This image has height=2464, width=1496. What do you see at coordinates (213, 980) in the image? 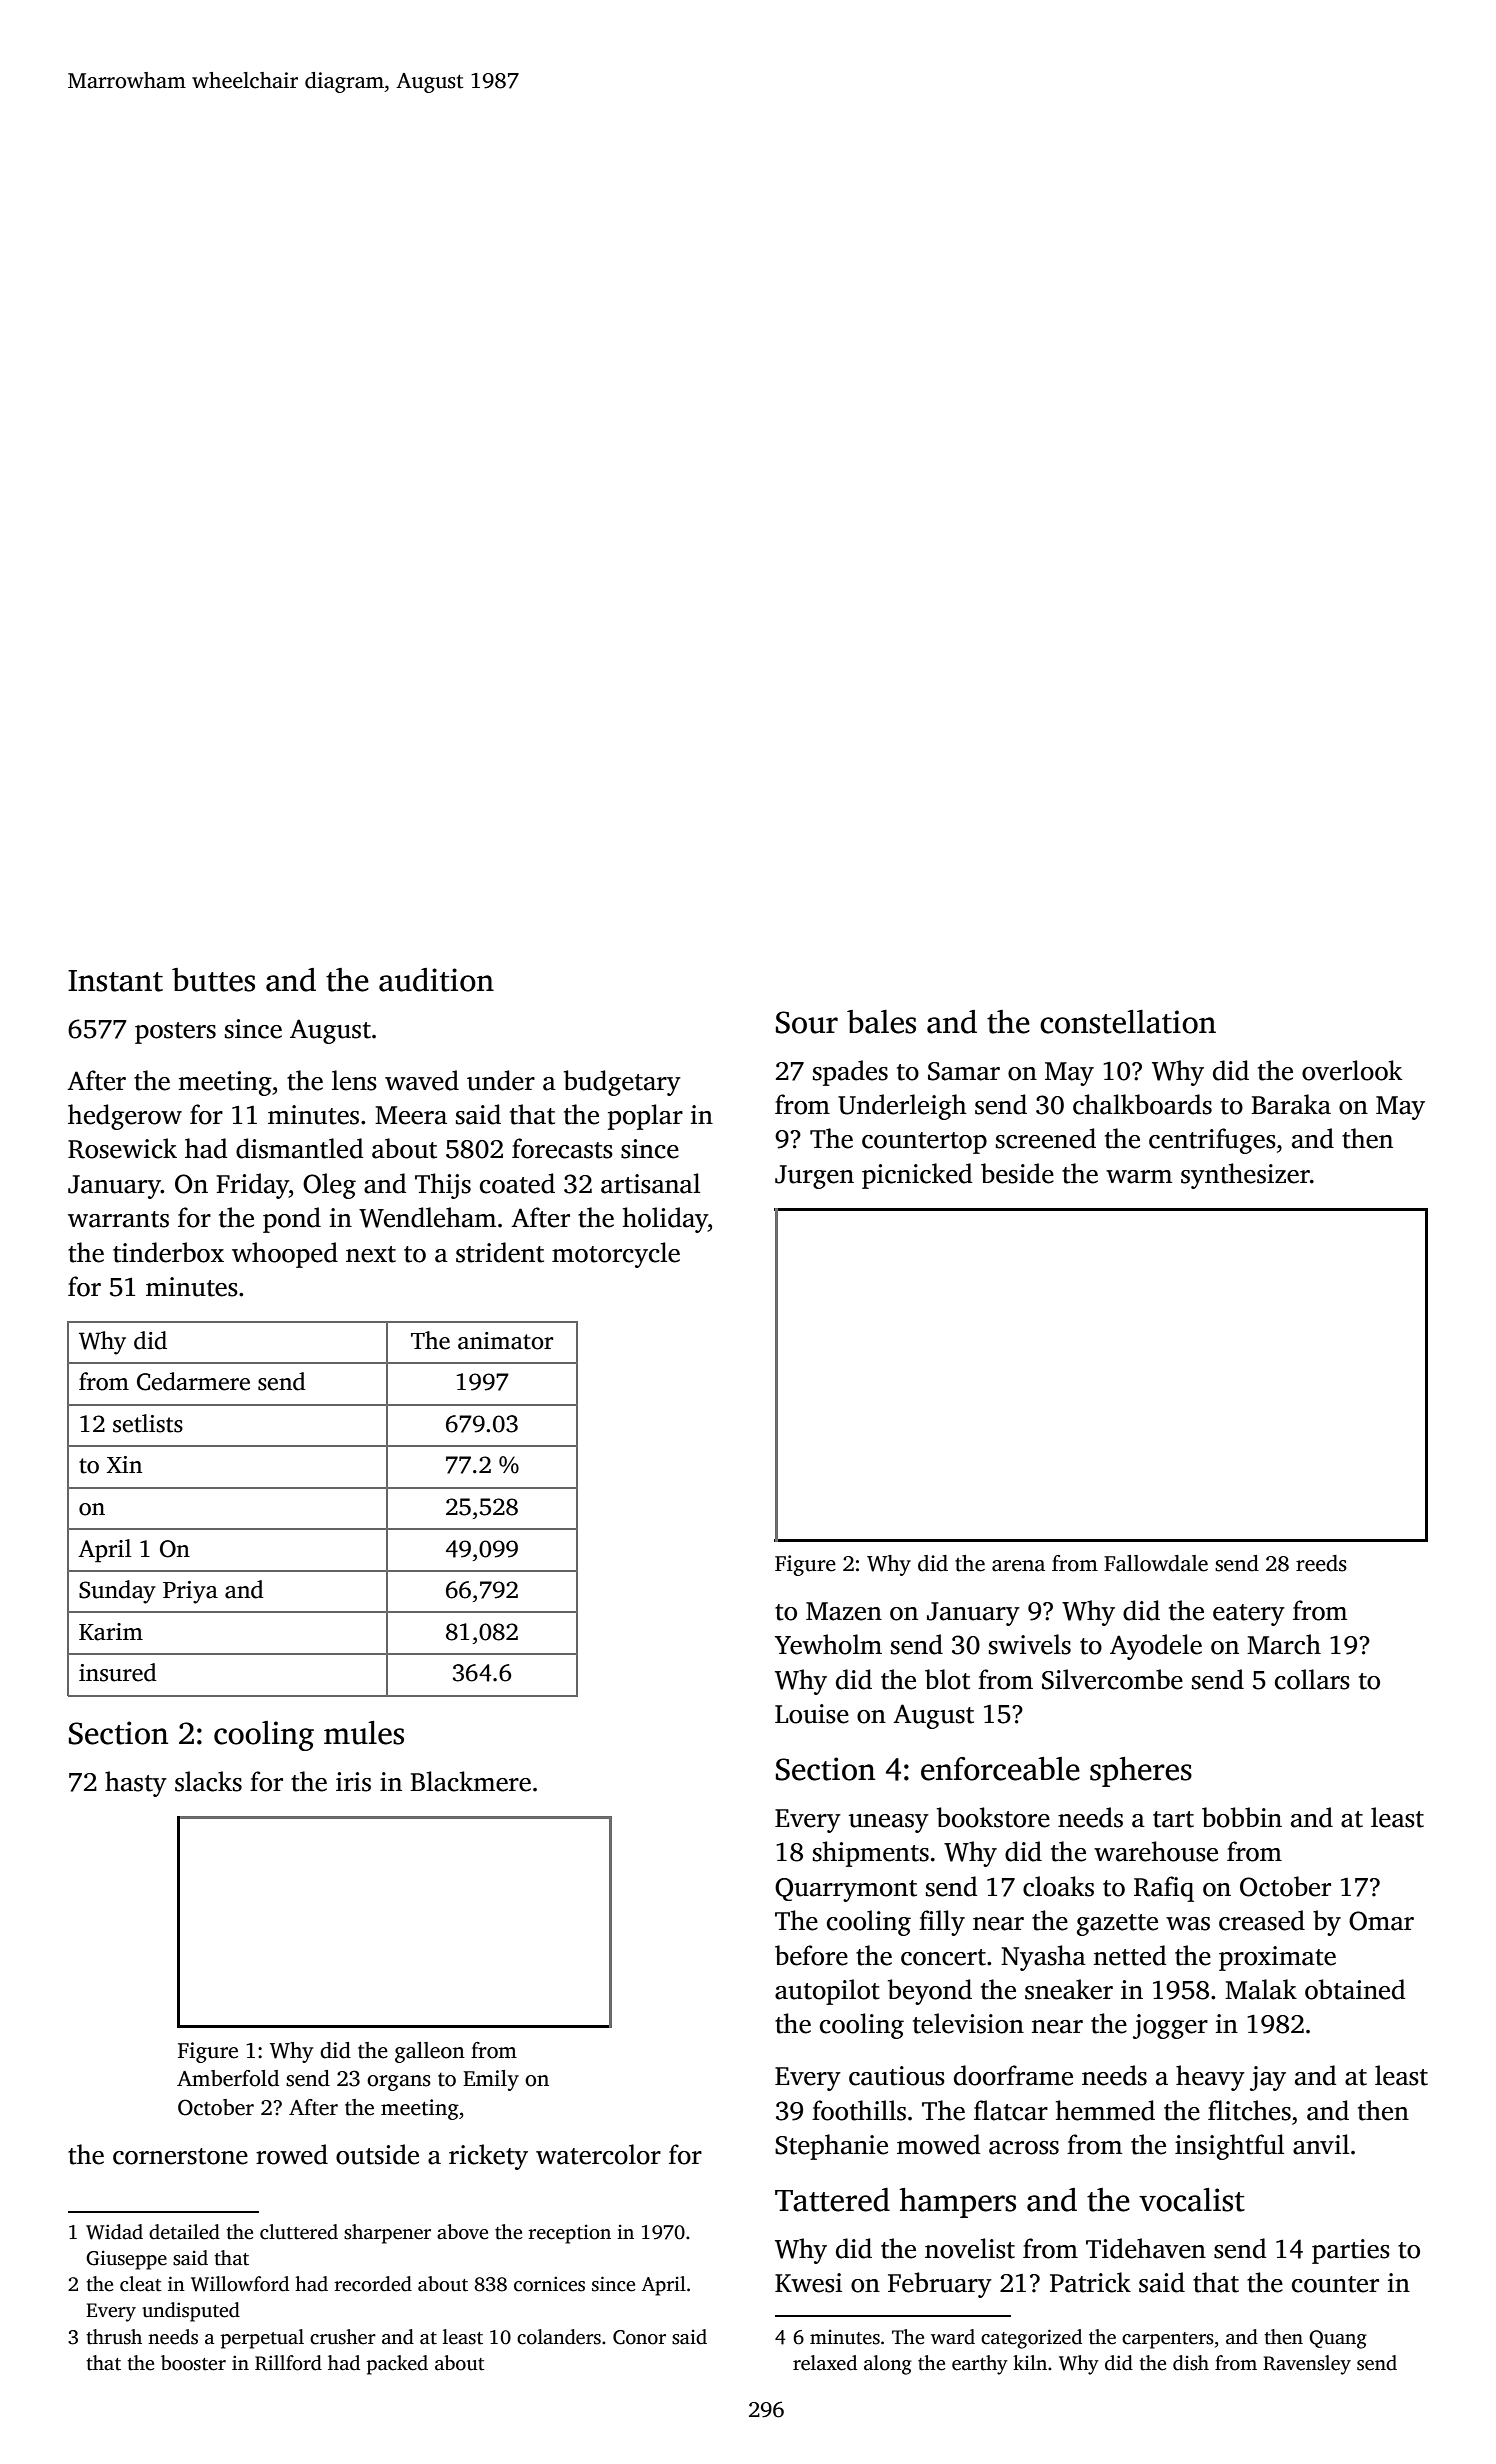
I see `buttes` at bounding box center [213, 980].
